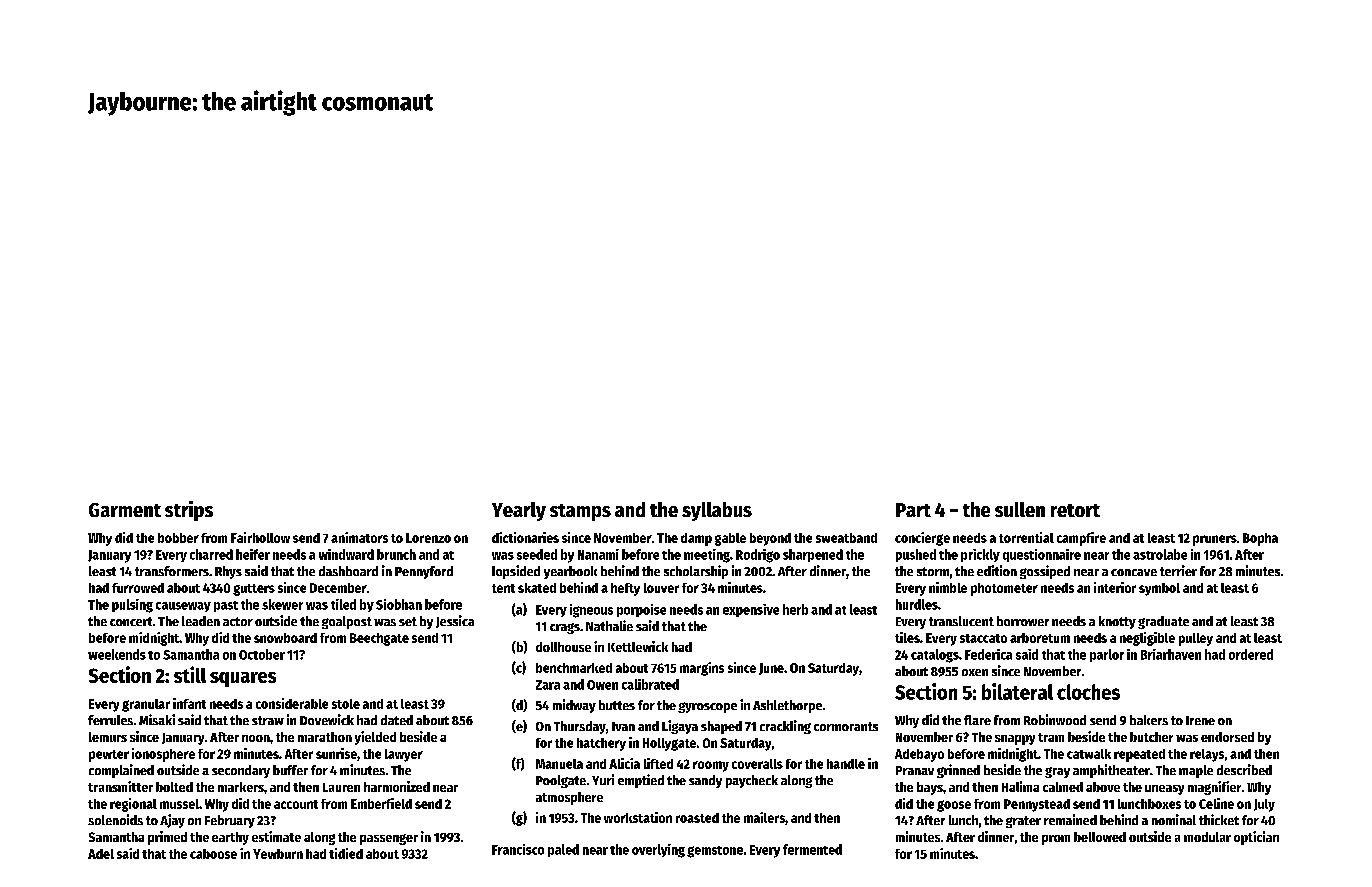 Image resolution: width=1372 pixels, height=887 pixels. Describe the element at coordinates (907, 637) in the screenshot. I see `tiles` at that location.
